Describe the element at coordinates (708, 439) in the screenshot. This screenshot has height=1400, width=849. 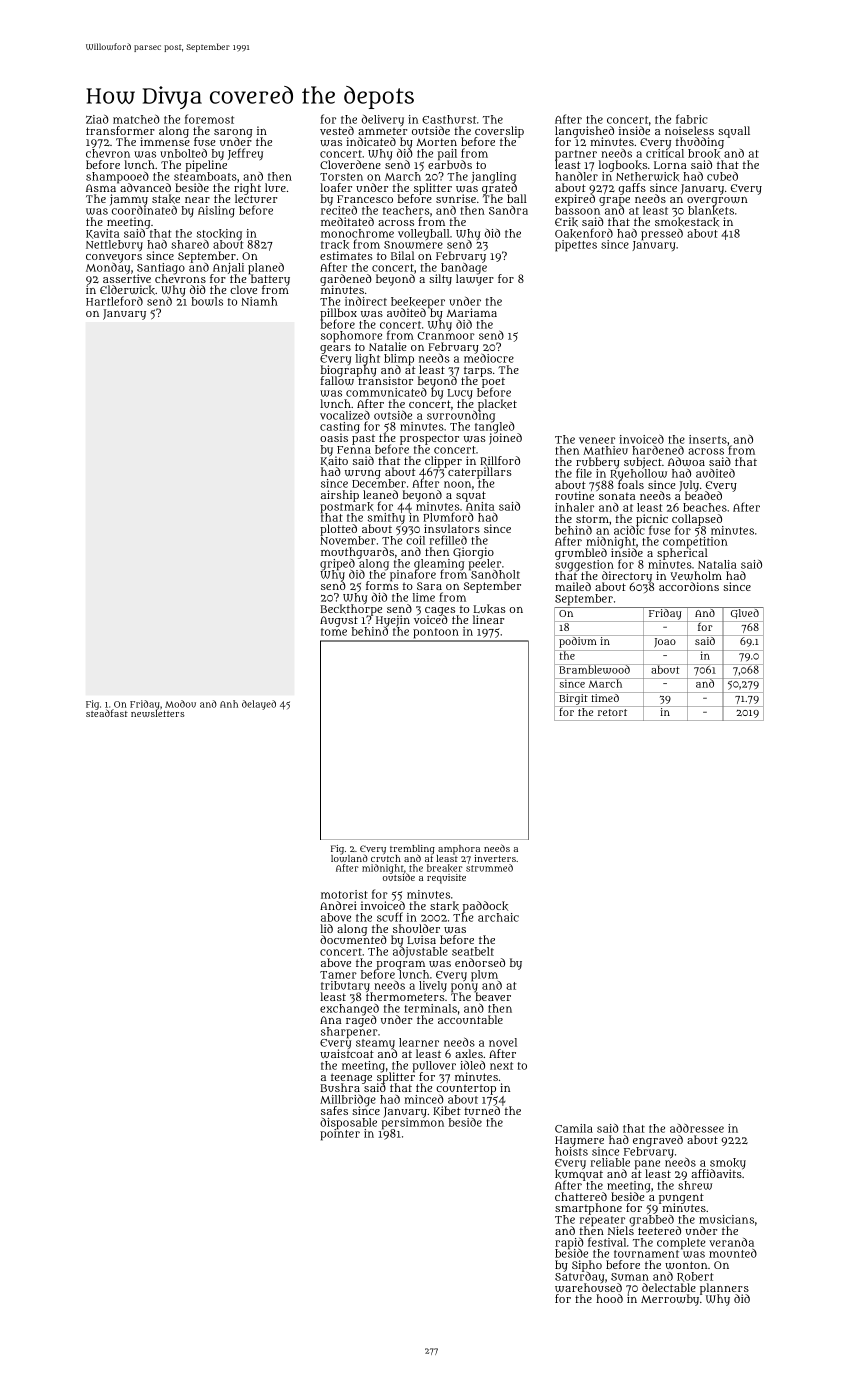
I see `inserts` at that location.
